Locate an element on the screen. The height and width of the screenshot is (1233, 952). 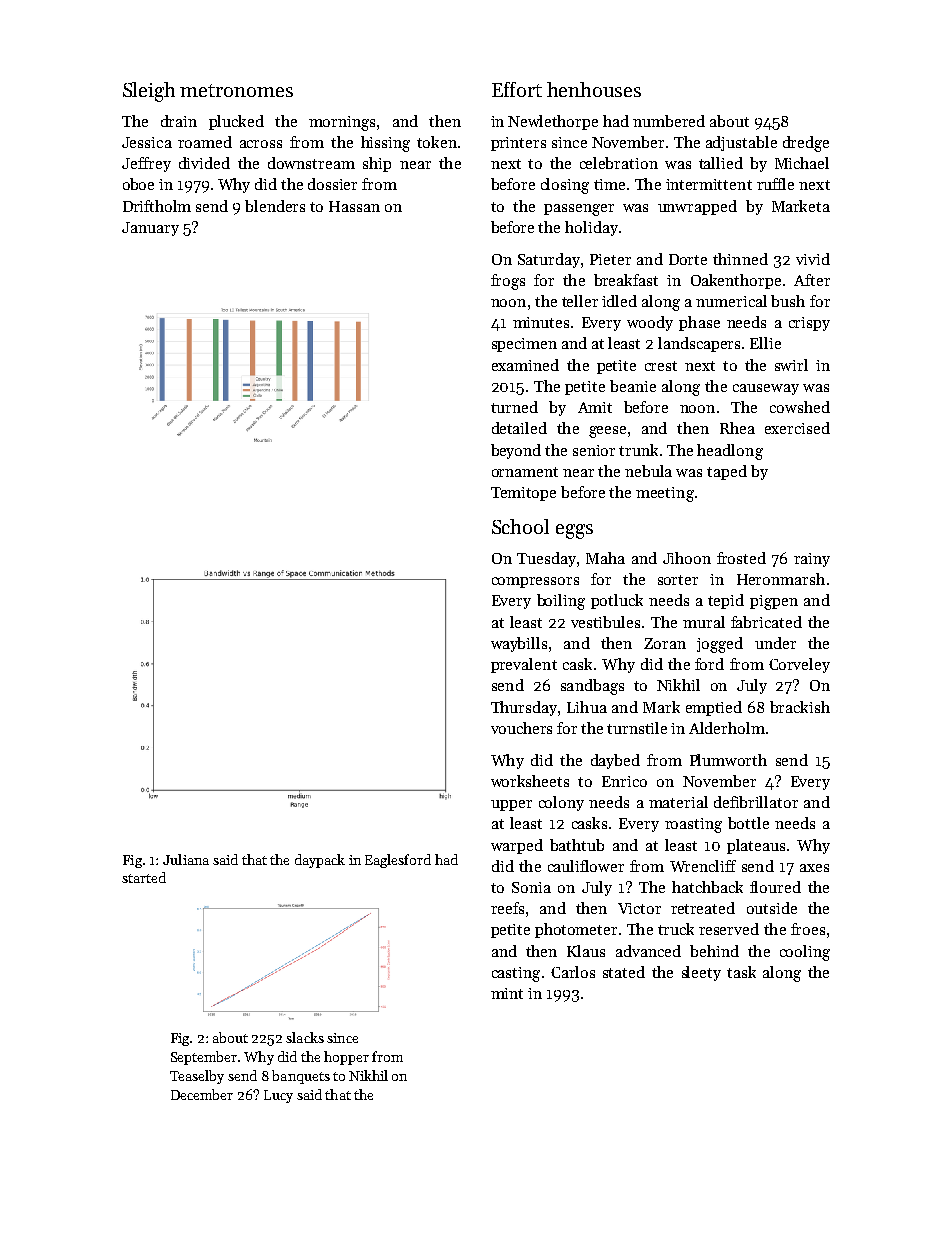
tepid is located at coordinates (726, 601).
